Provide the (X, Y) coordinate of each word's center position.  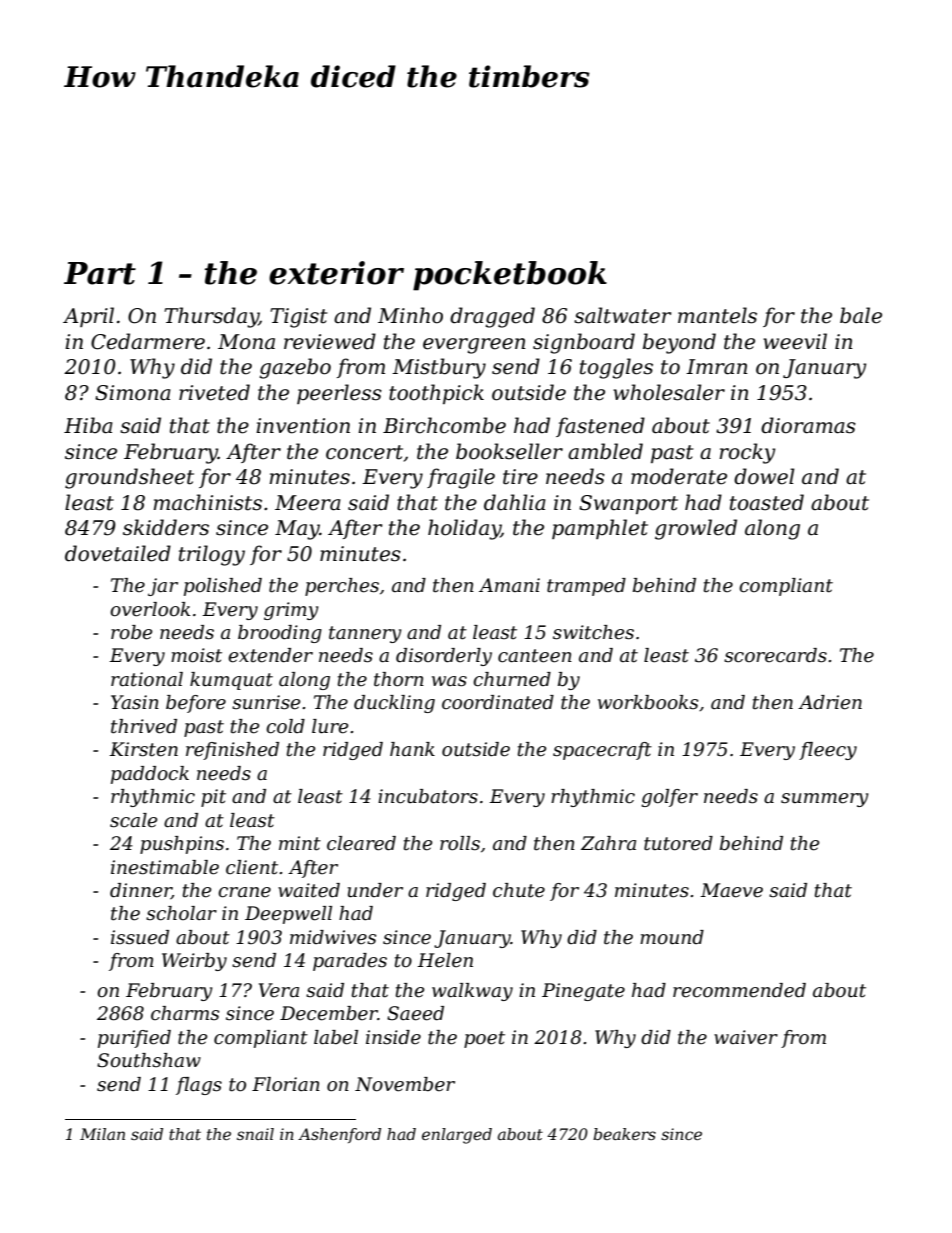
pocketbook (510, 276)
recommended (739, 990)
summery (825, 800)
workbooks (648, 702)
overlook (150, 609)
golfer (669, 798)
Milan (102, 1134)
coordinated (498, 702)
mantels (717, 315)
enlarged (457, 1136)
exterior (336, 273)
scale (133, 820)
